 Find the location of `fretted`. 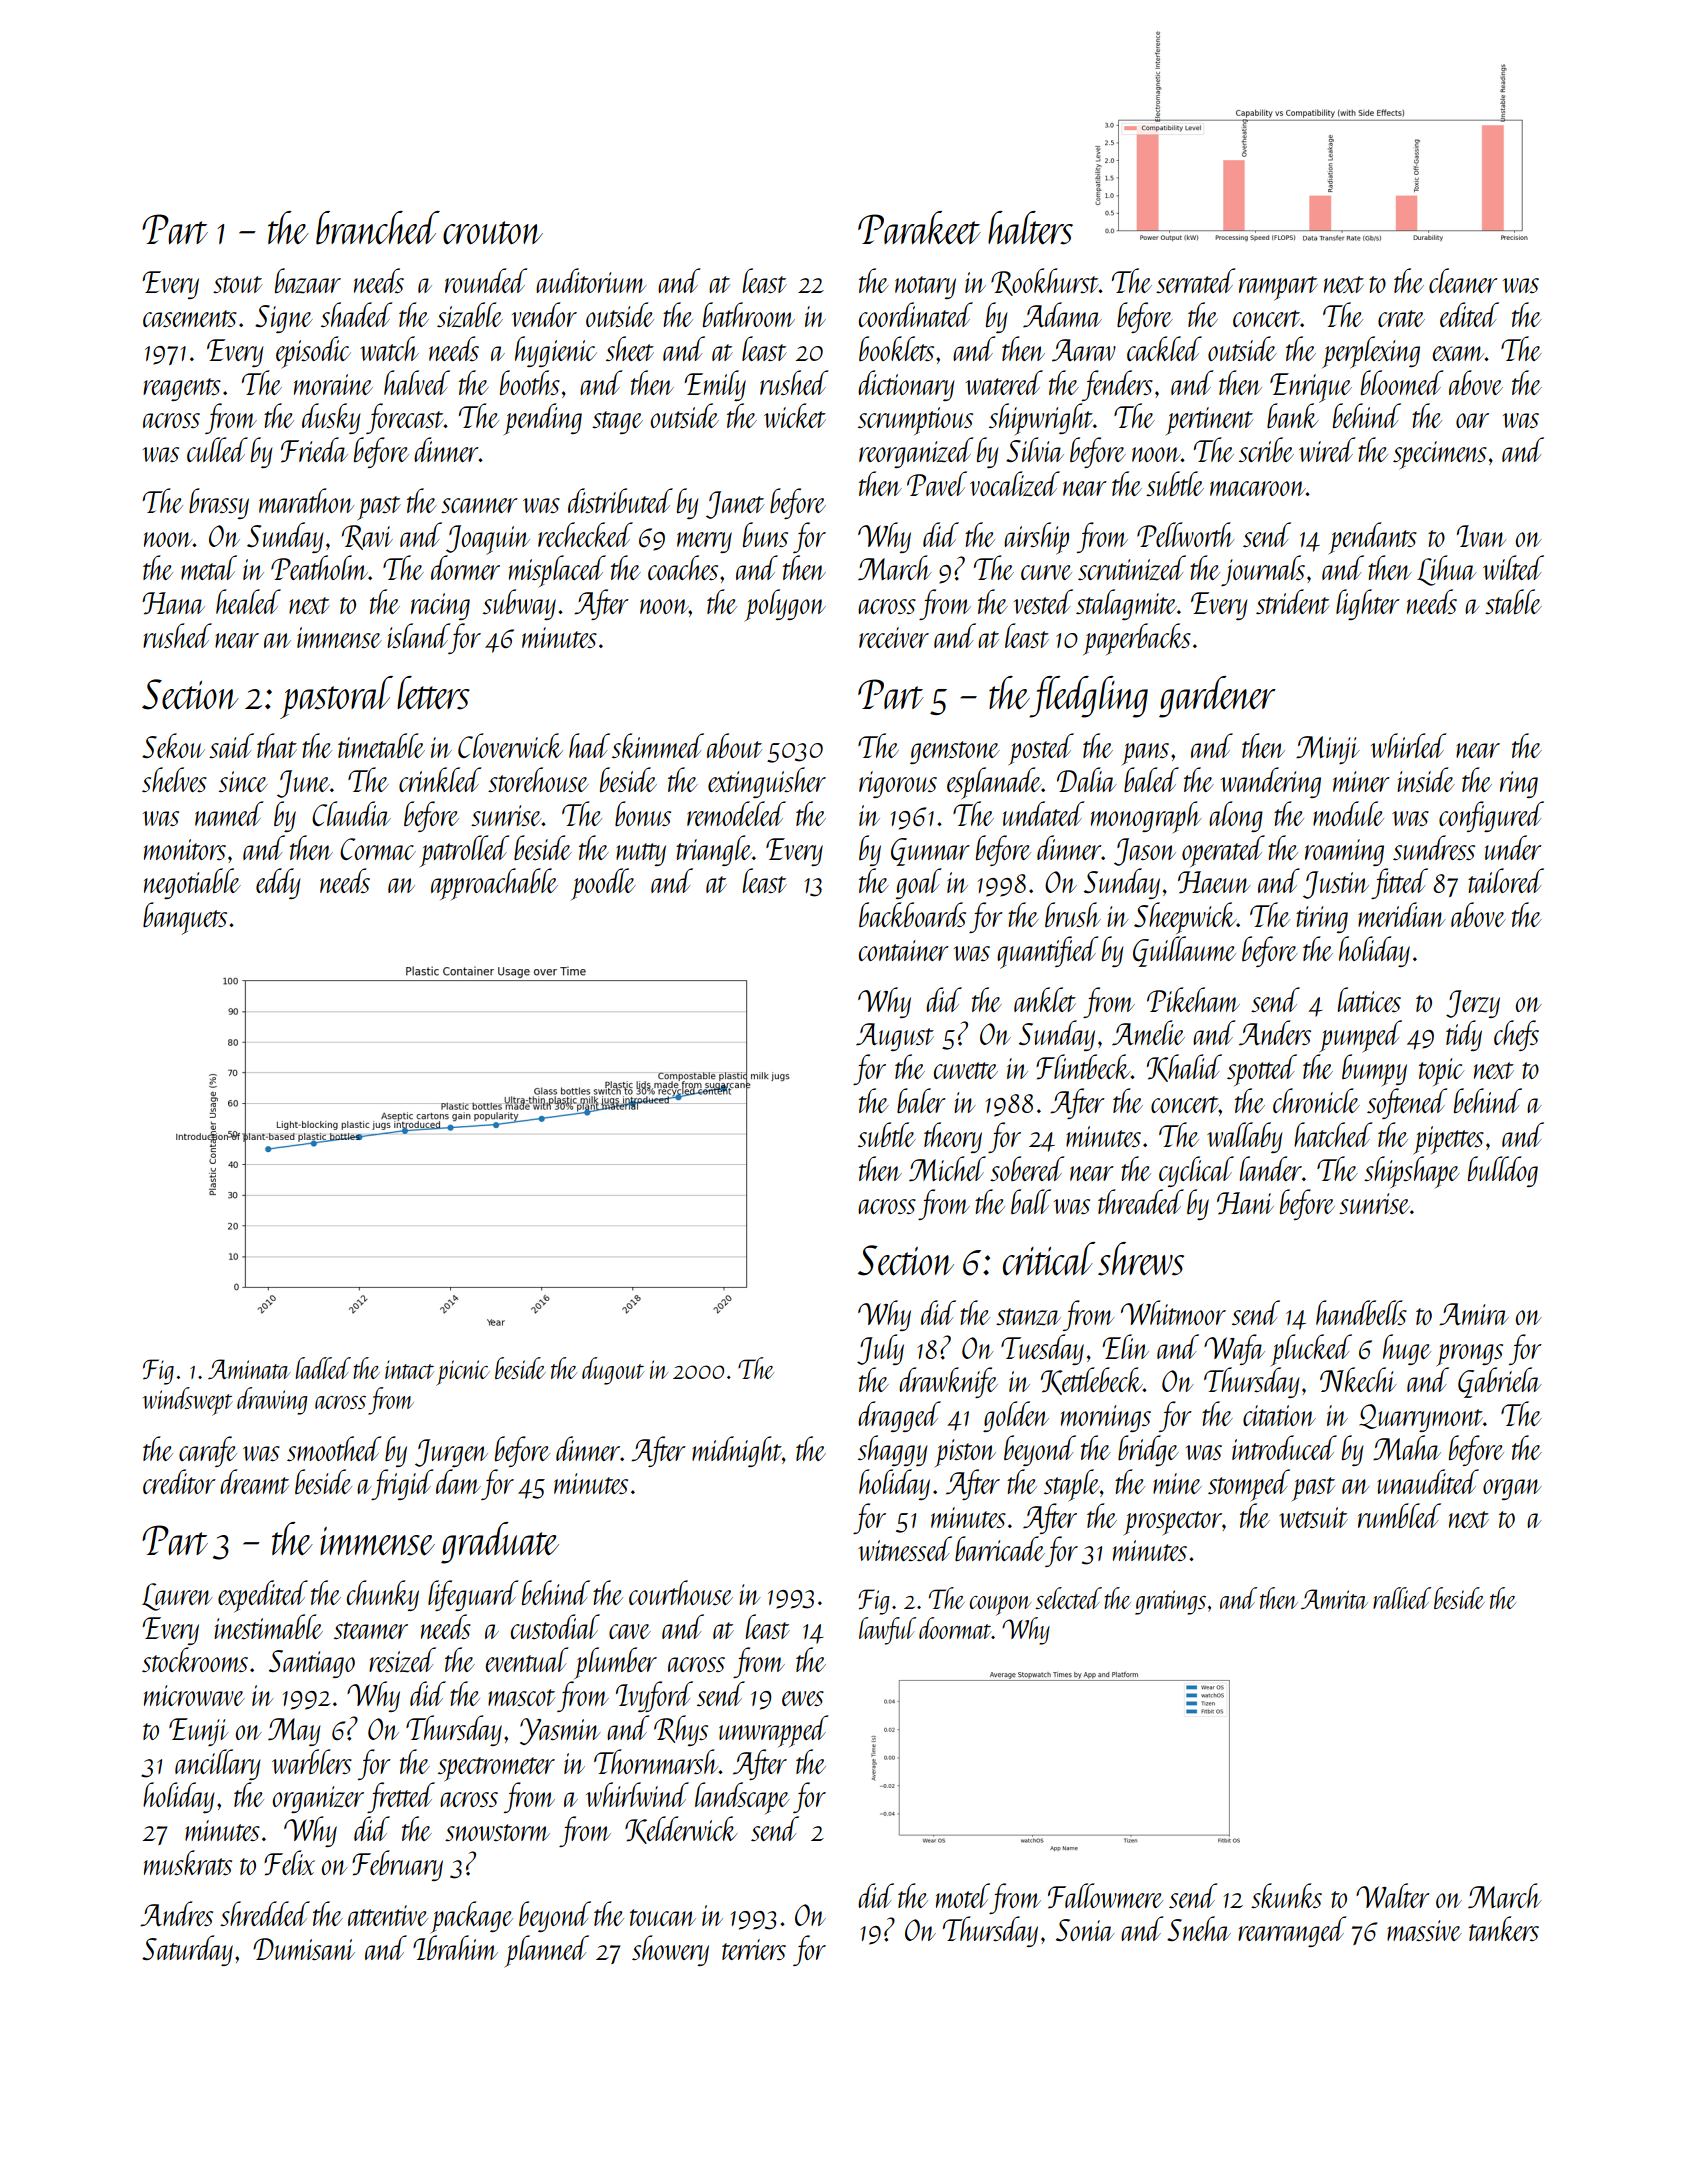

fretted is located at coordinates (401, 1797).
